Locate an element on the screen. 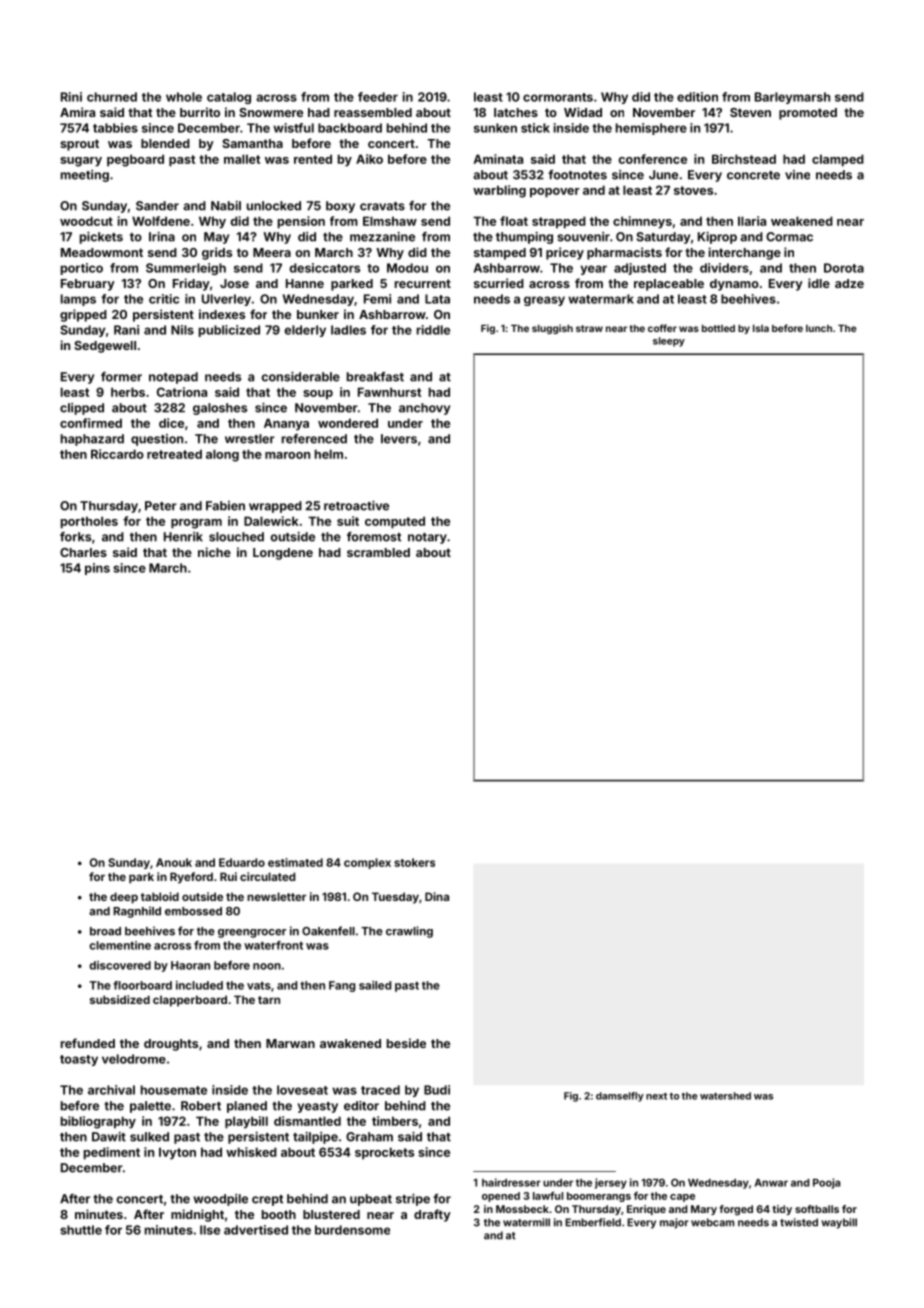  herbs is located at coordinates (128, 392).
